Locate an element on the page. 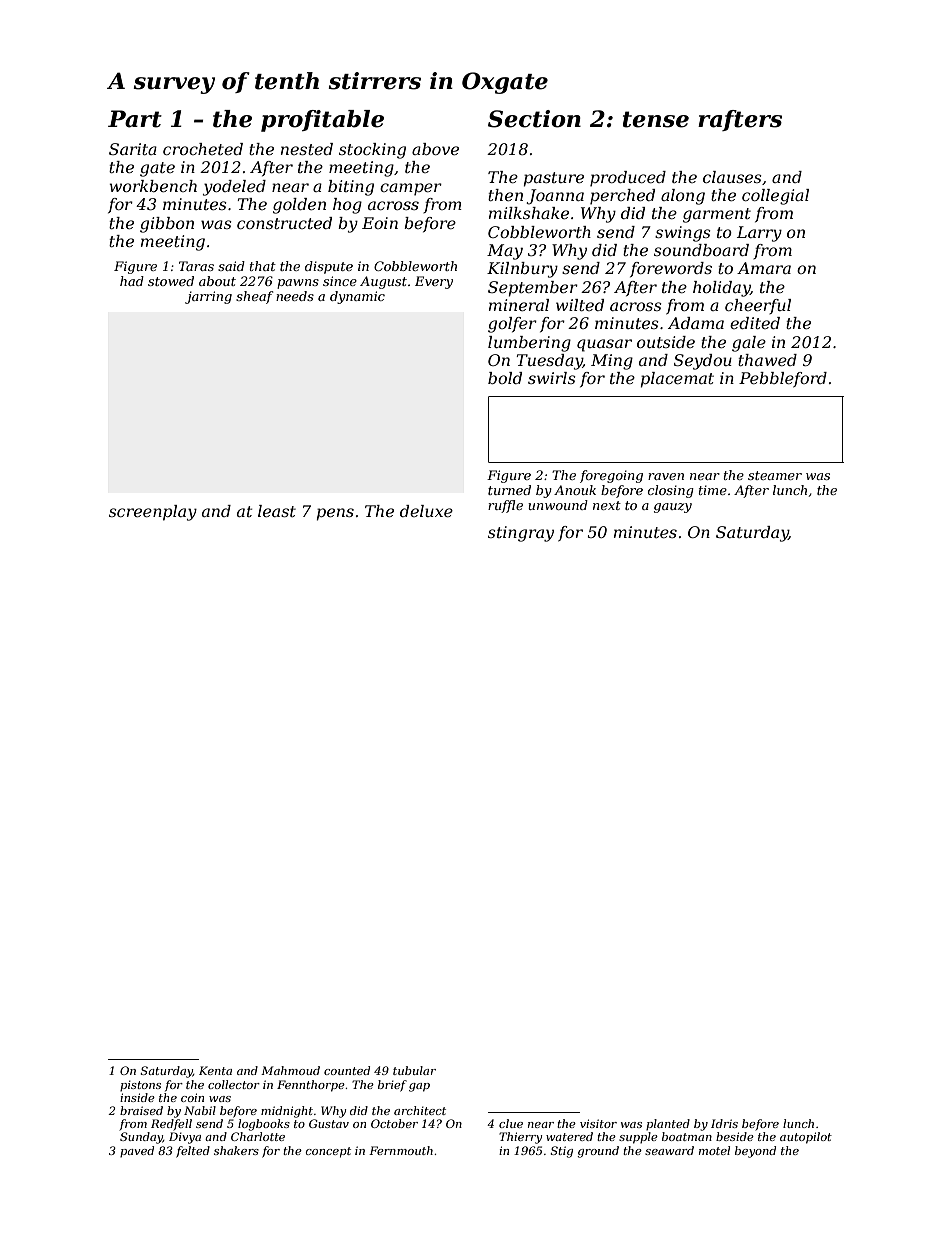  tense is located at coordinates (656, 119).
